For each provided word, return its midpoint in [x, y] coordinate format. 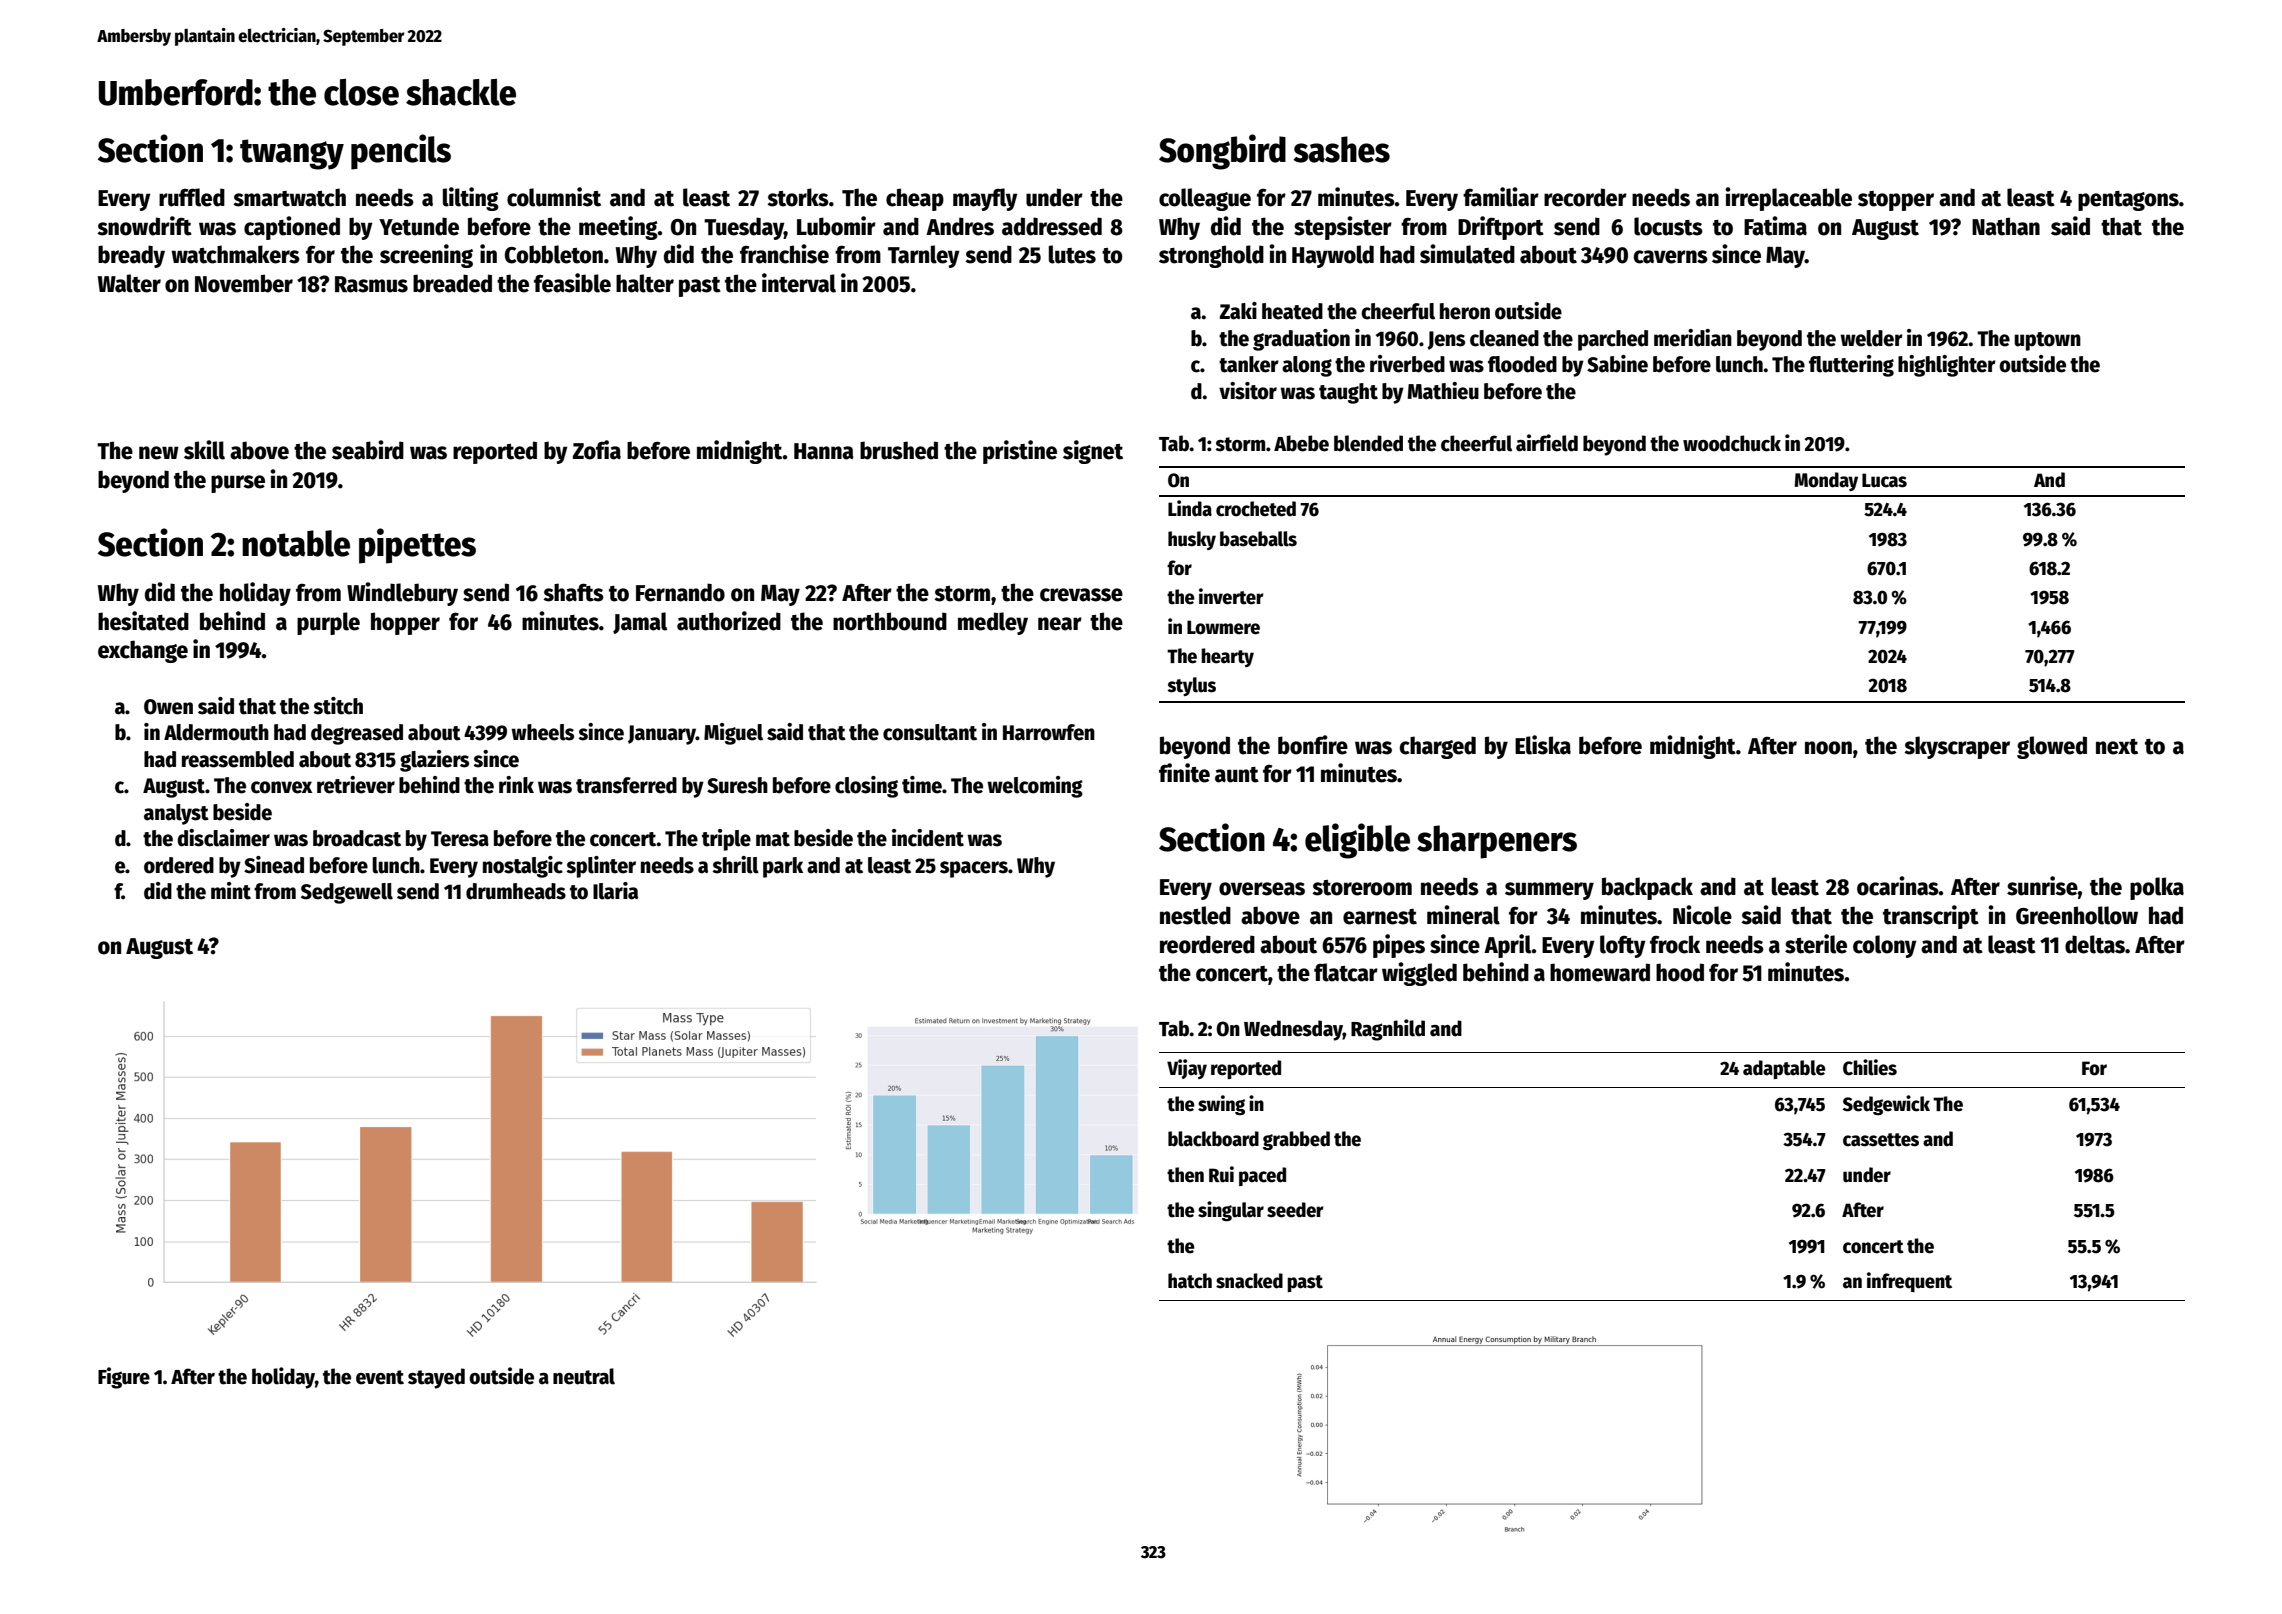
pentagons [2128, 201]
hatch [1190, 1281]
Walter [129, 283]
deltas [2095, 944]
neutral [584, 1376]
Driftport [1501, 228]
